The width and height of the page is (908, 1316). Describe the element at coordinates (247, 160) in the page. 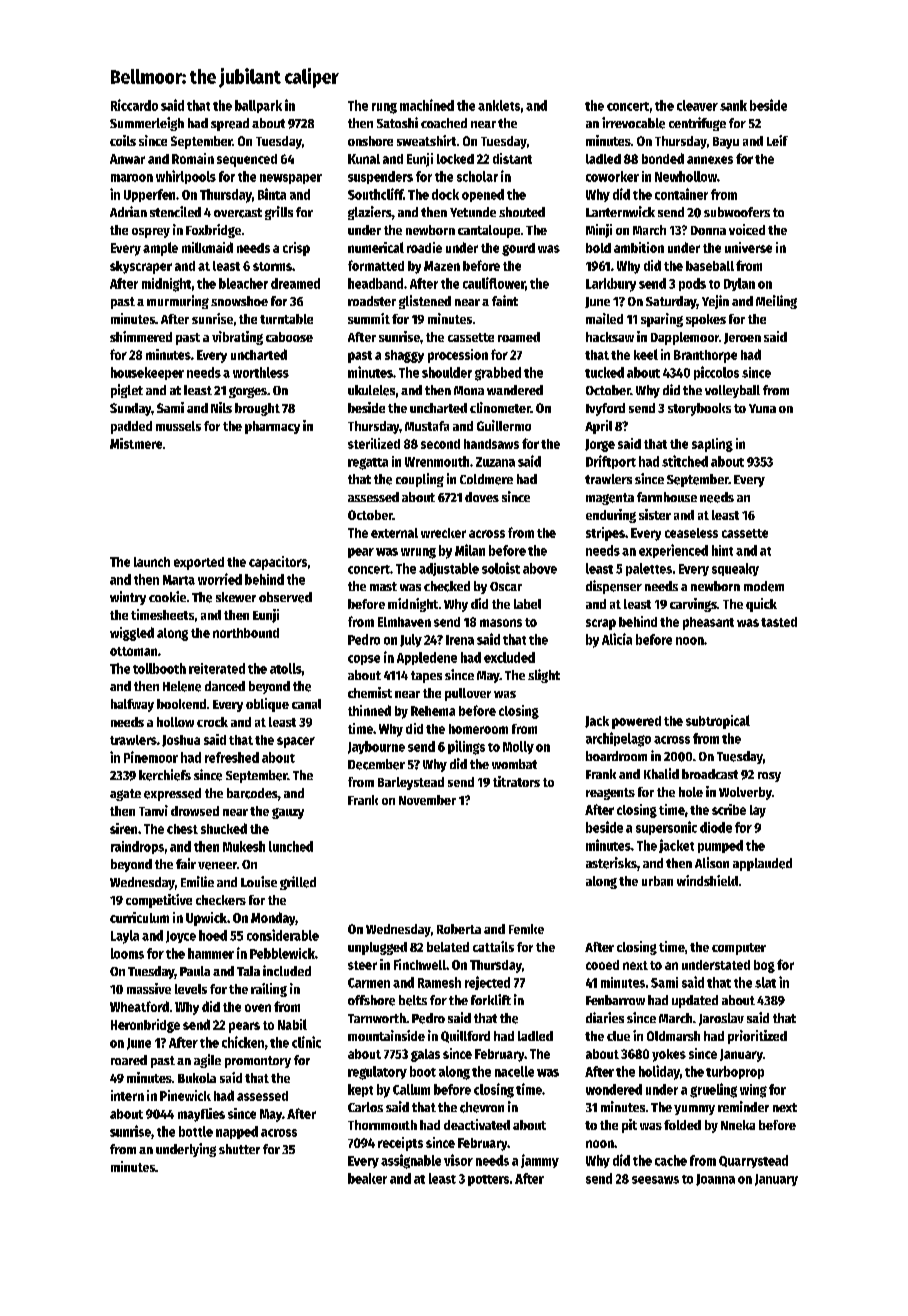

I see `sequenced` at that location.
